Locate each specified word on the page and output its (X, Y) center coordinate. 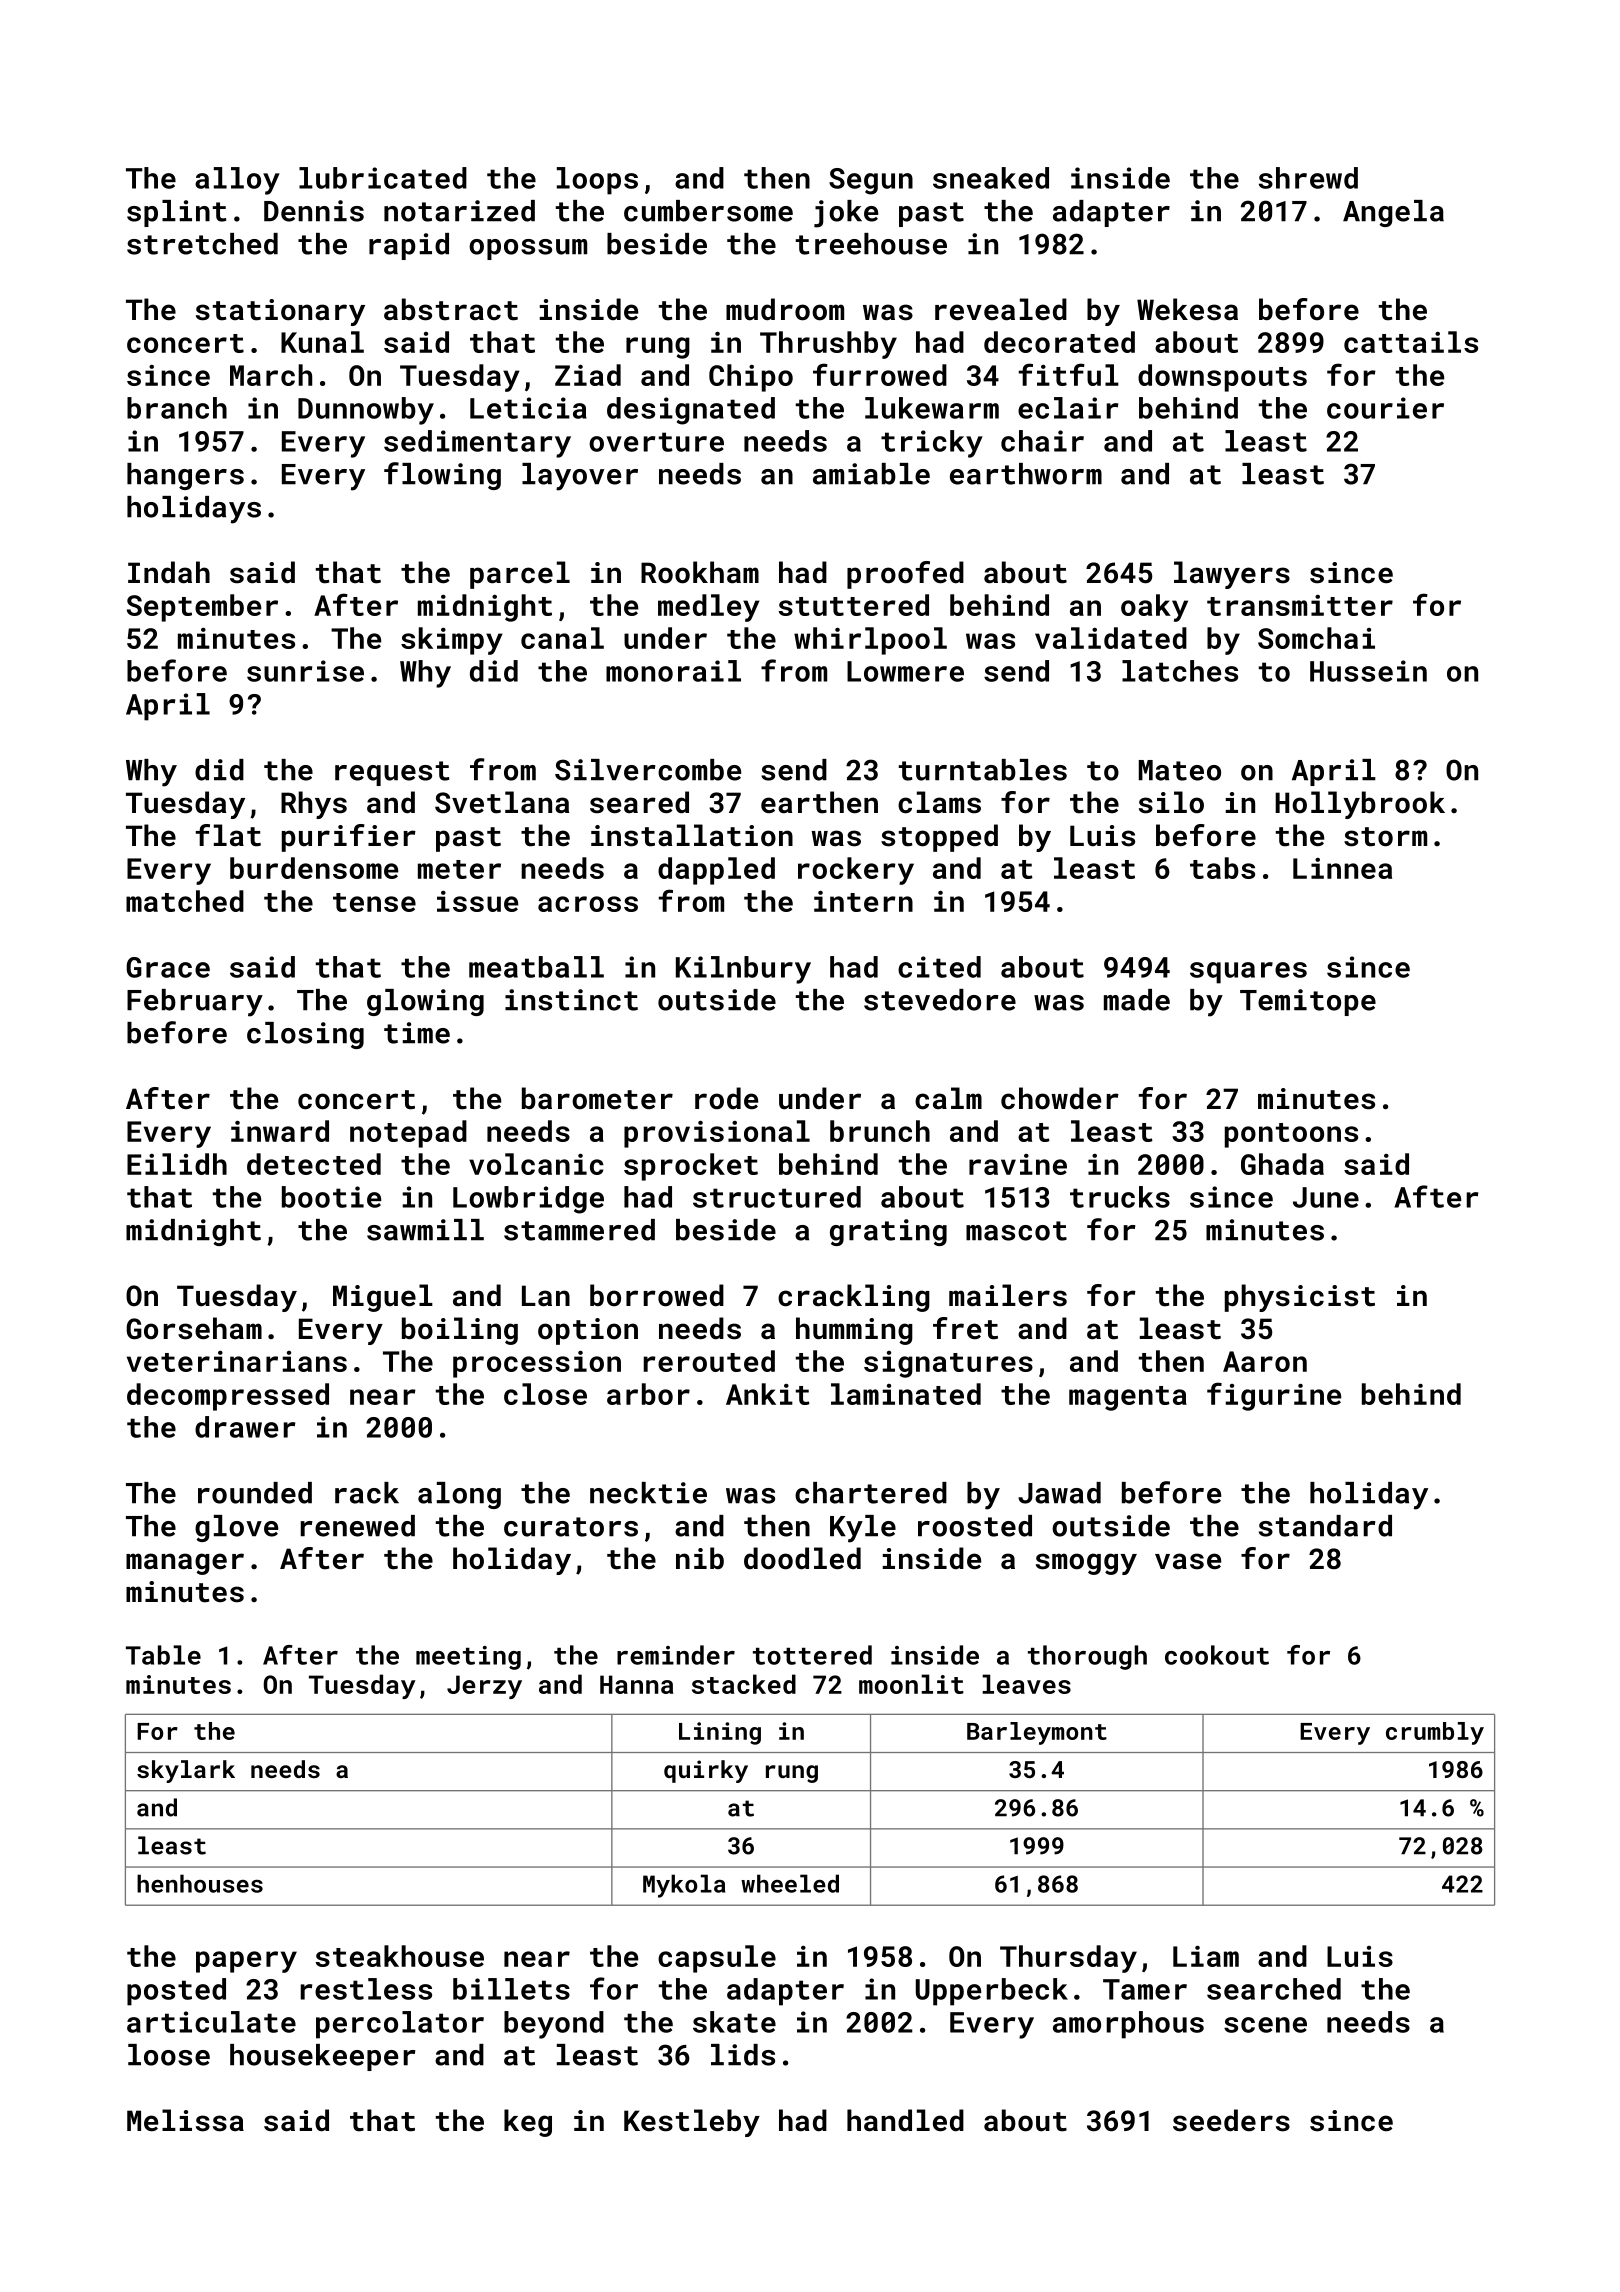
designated (691, 411)
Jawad (1059, 1493)
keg (528, 2123)
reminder (676, 1655)
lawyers (1232, 575)
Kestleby (692, 2123)
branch (177, 408)
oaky (1154, 608)
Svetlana (502, 802)
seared (639, 802)
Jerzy (484, 1687)
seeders (1231, 2120)
